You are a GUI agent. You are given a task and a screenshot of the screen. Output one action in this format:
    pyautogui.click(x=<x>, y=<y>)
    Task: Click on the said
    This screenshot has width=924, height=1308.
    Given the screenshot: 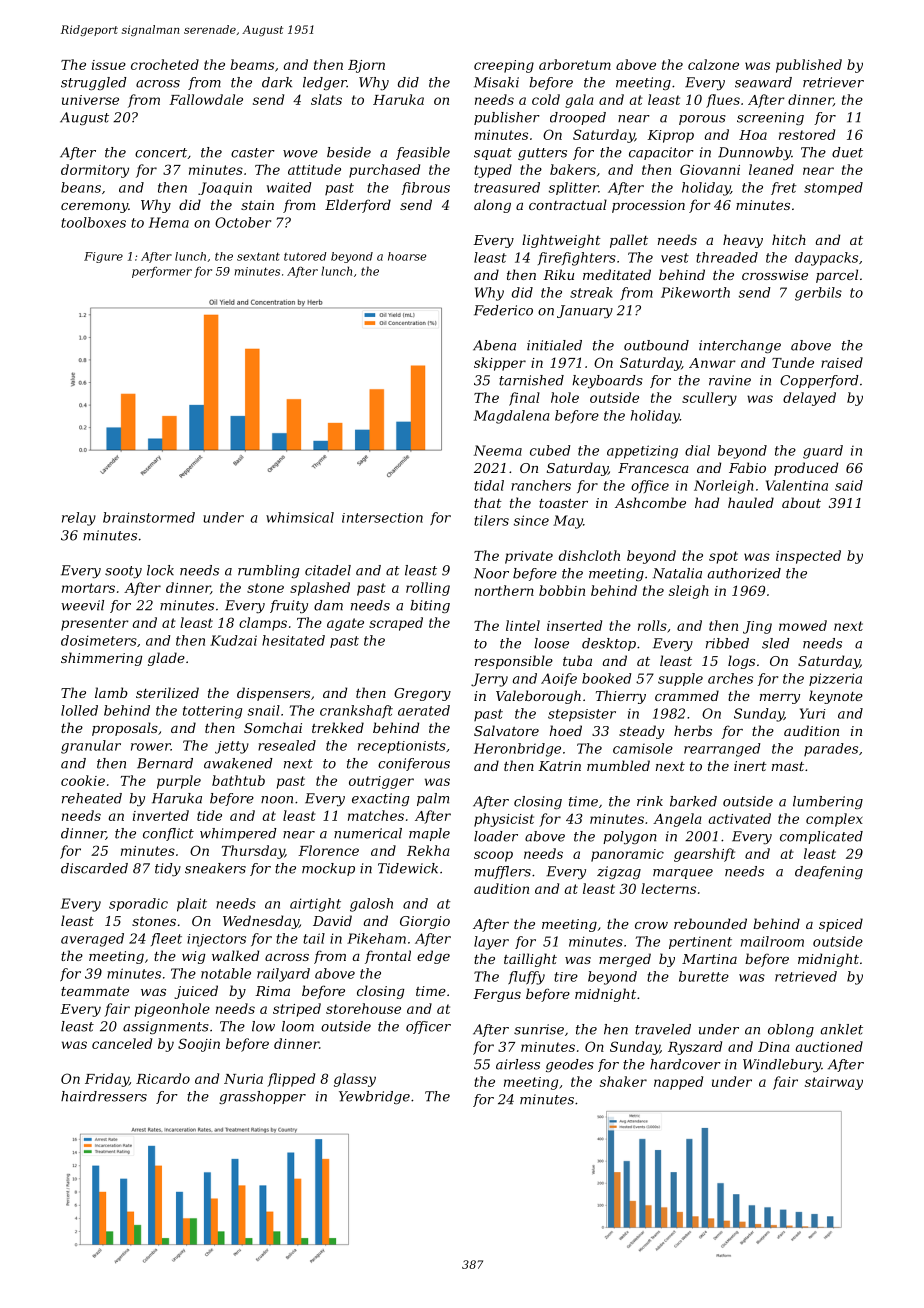 What is the action you would take?
    pyautogui.click(x=849, y=485)
